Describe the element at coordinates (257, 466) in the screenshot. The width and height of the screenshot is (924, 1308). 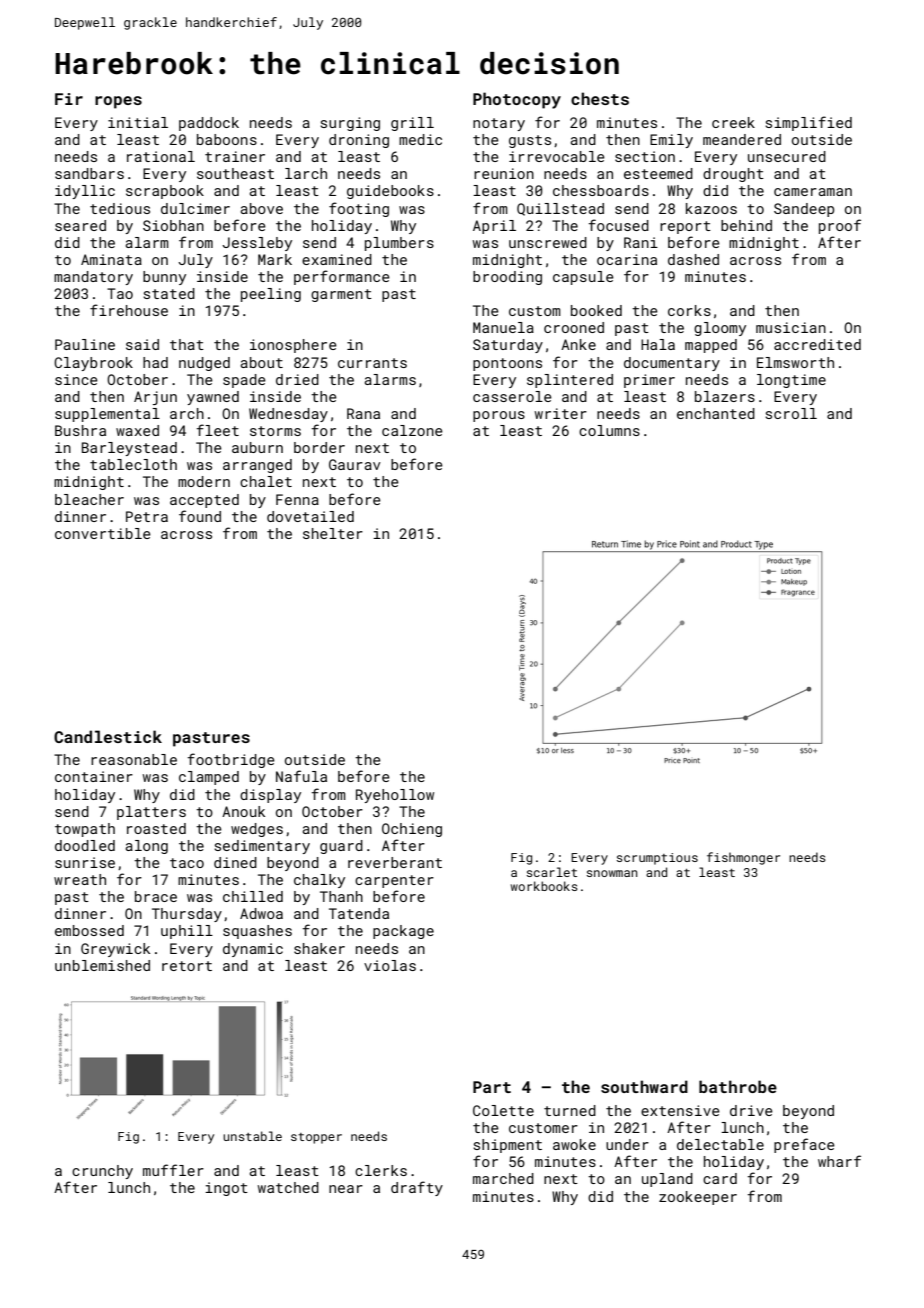
I see `arranged` at that location.
